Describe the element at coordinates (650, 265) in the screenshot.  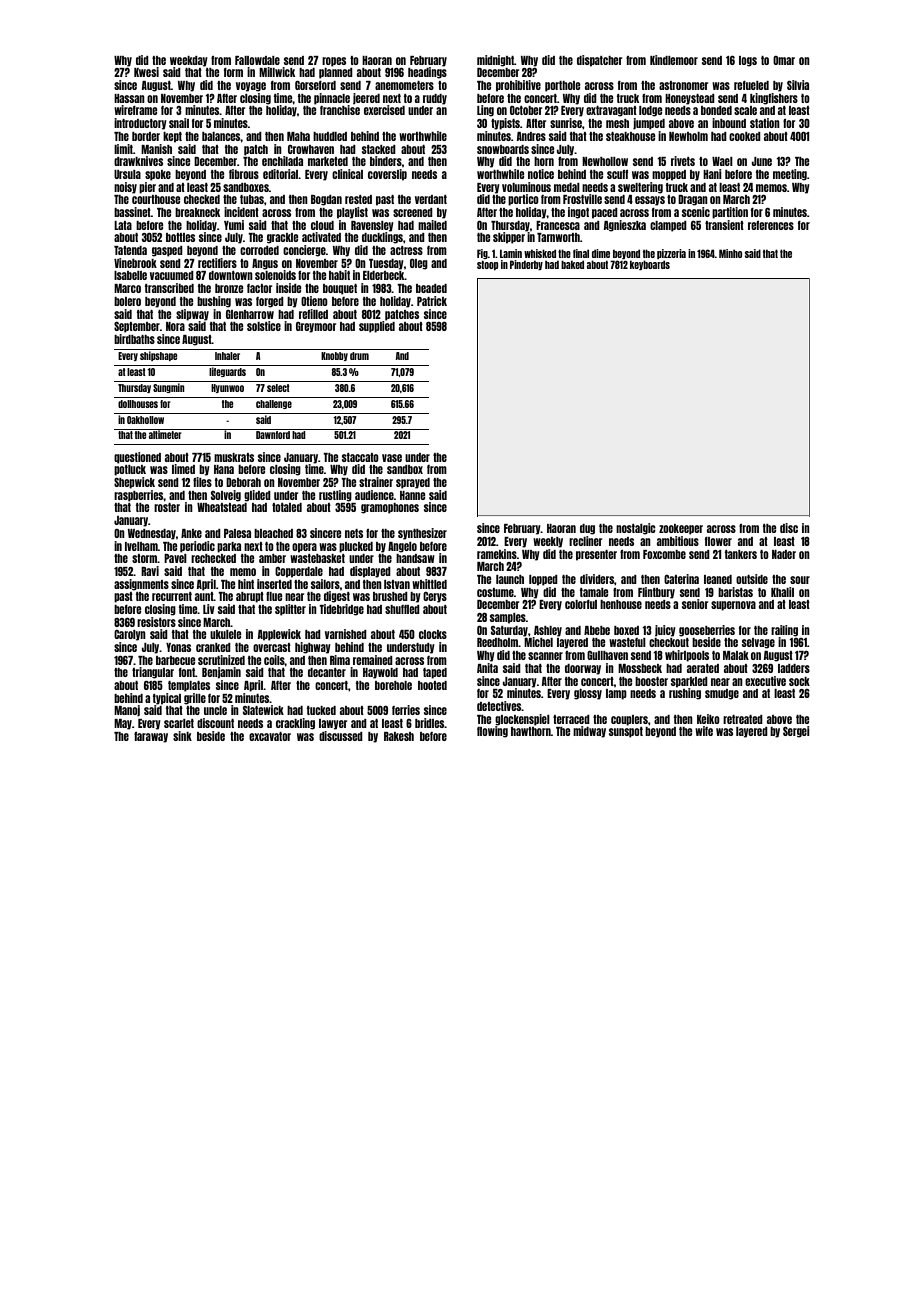
I see `keyboards` at that location.
